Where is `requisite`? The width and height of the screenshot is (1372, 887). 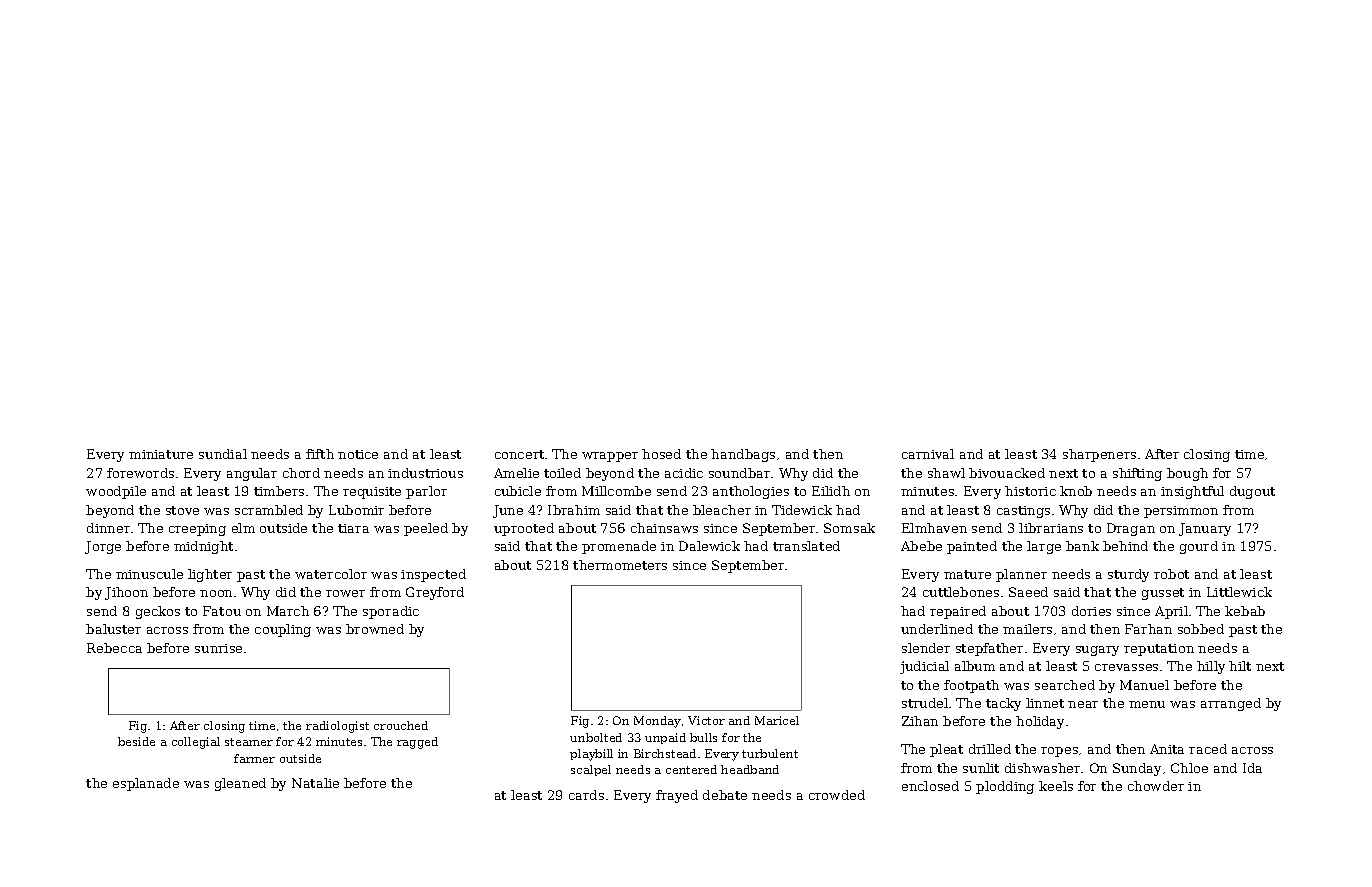 requisite is located at coordinates (372, 493).
